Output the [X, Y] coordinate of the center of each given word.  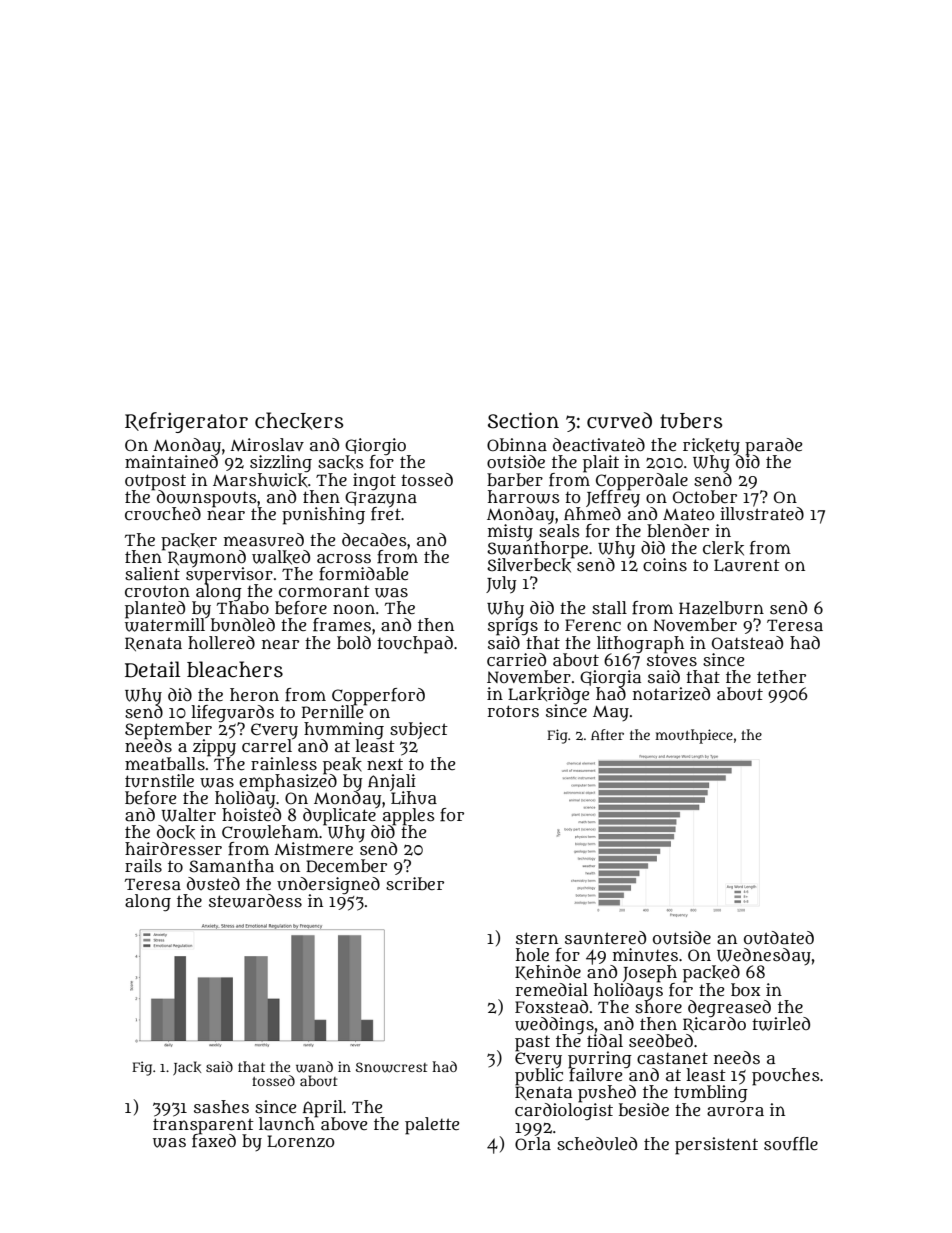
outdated [779, 937]
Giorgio [375, 446]
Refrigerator [186, 422]
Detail [152, 669]
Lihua [414, 798]
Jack [187, 1068]
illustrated [762, 513]
